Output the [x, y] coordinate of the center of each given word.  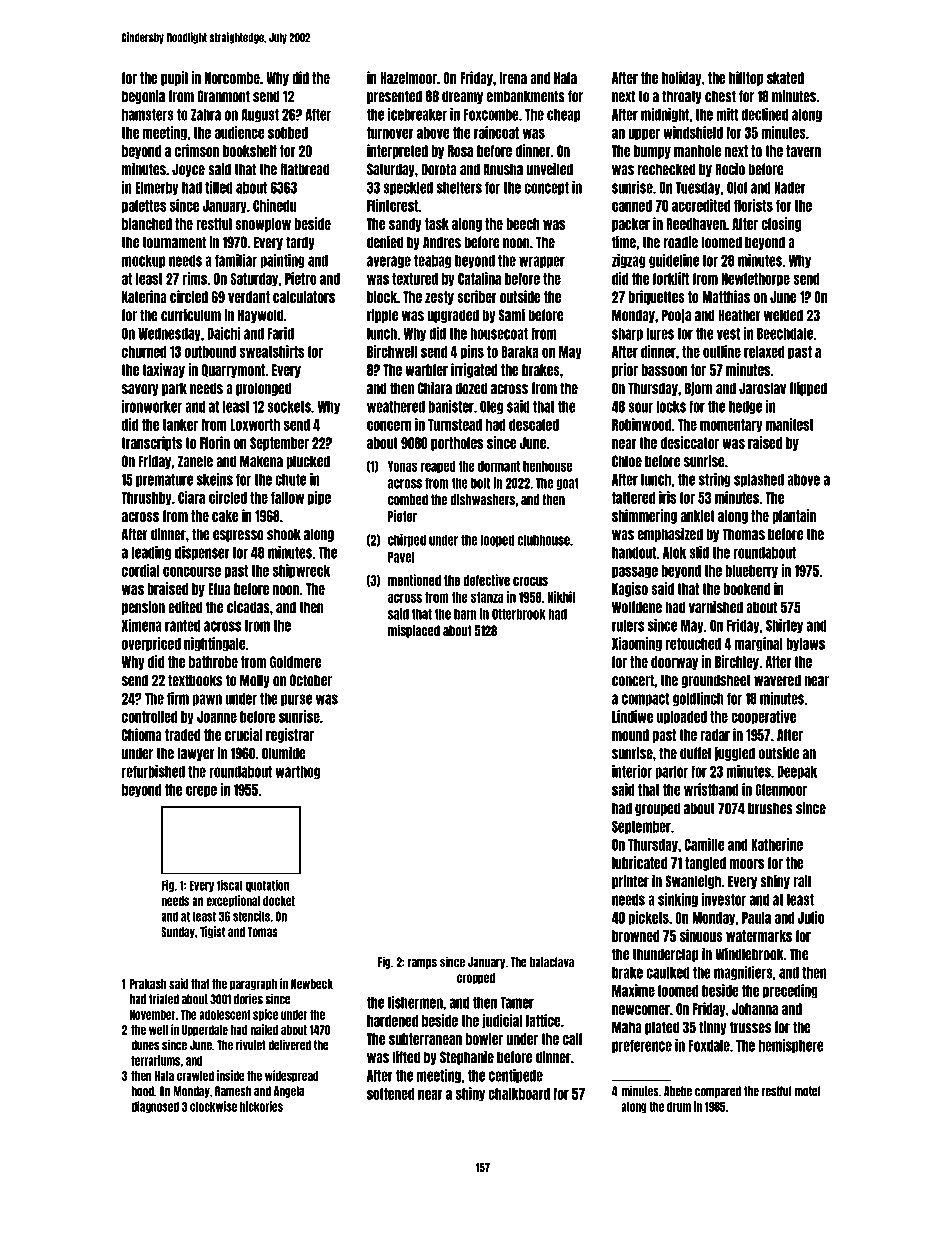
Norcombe [232, 78]
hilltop [746, 78]
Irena [513, 78]
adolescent [225, 1015]
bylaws [805, 645]
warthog [297, 772]
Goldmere [296, 662]
